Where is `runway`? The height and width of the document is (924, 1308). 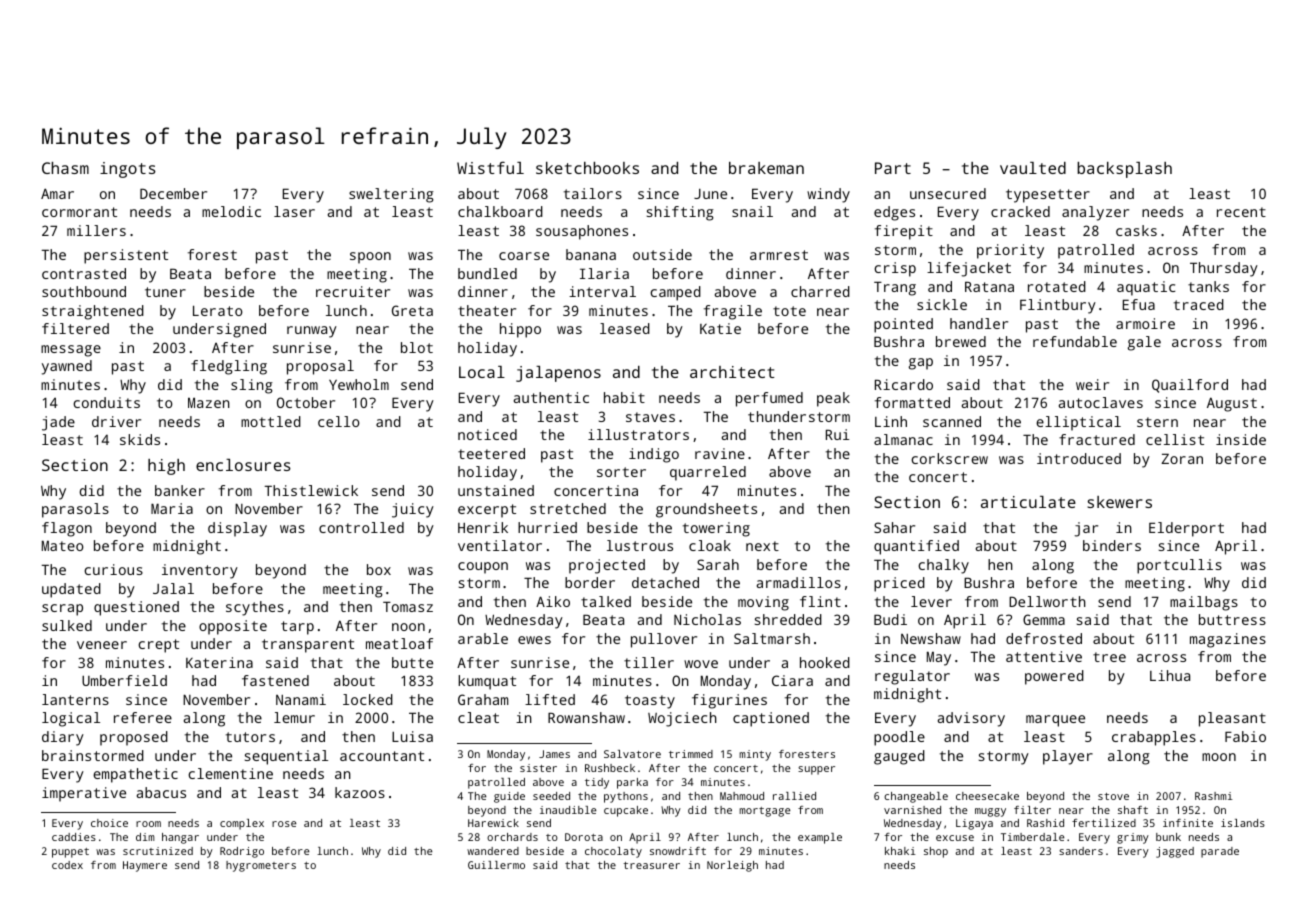
runway is located at coordinates (312, 332).
